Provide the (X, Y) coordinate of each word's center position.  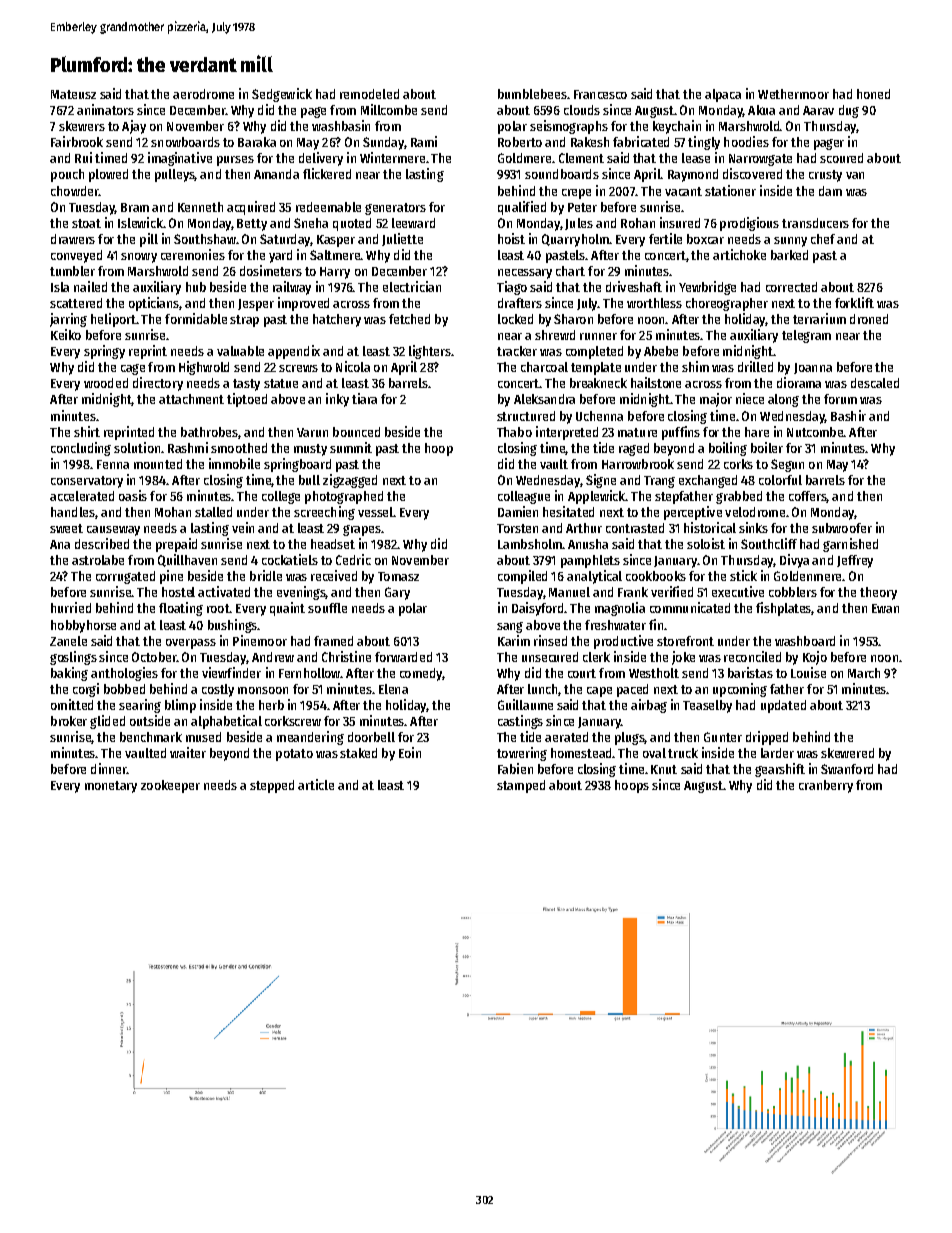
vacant (683, 191)
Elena (393, 689)
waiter (188, 752)
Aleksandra (544, 399)
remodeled (369, 94)
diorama (799, 382)
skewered (847, 753)
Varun (312, 432)
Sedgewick (282, 95)
